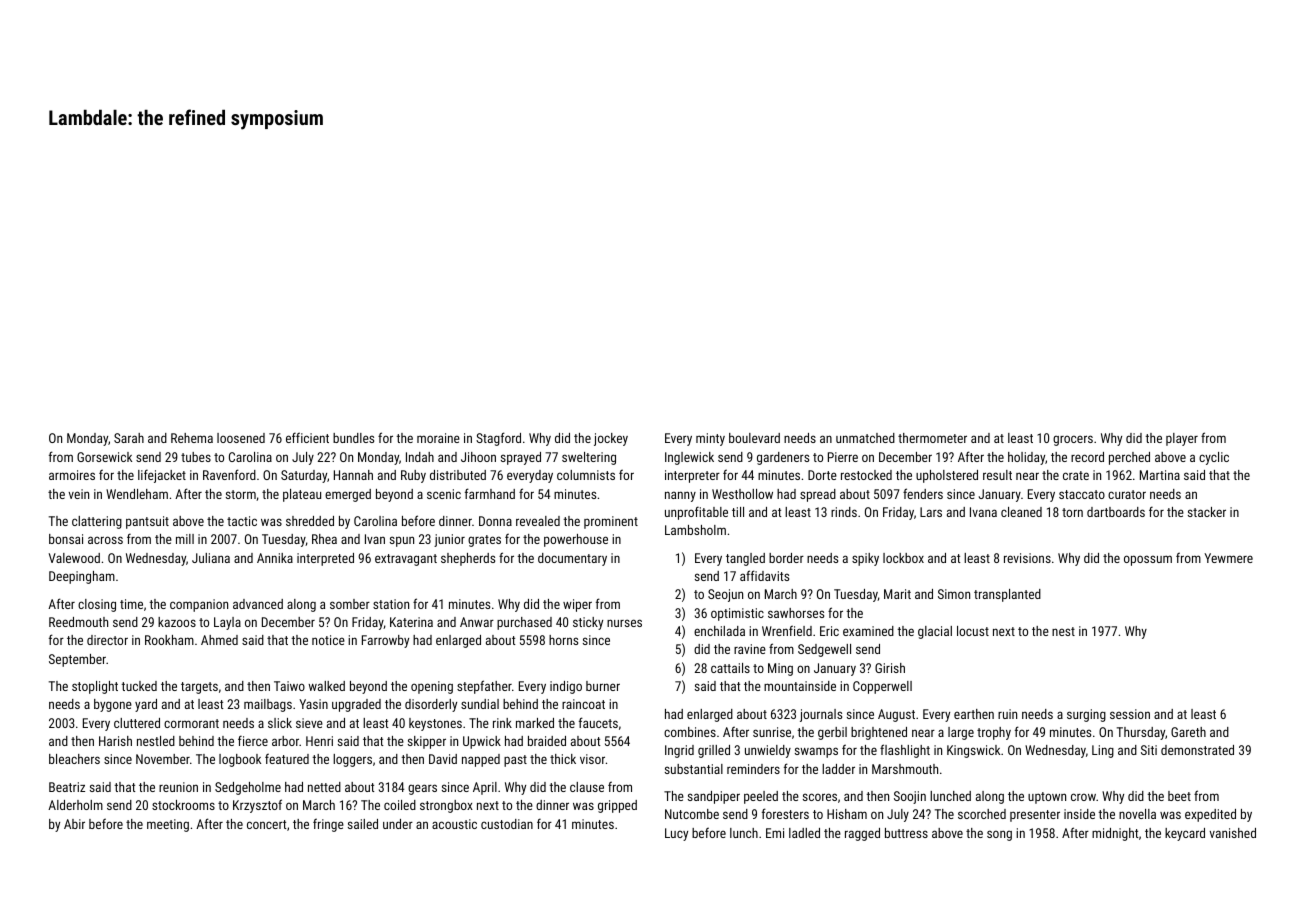 The height and width of the page is (924, 1308). I want to click on midnight, so click(1115, 834).
